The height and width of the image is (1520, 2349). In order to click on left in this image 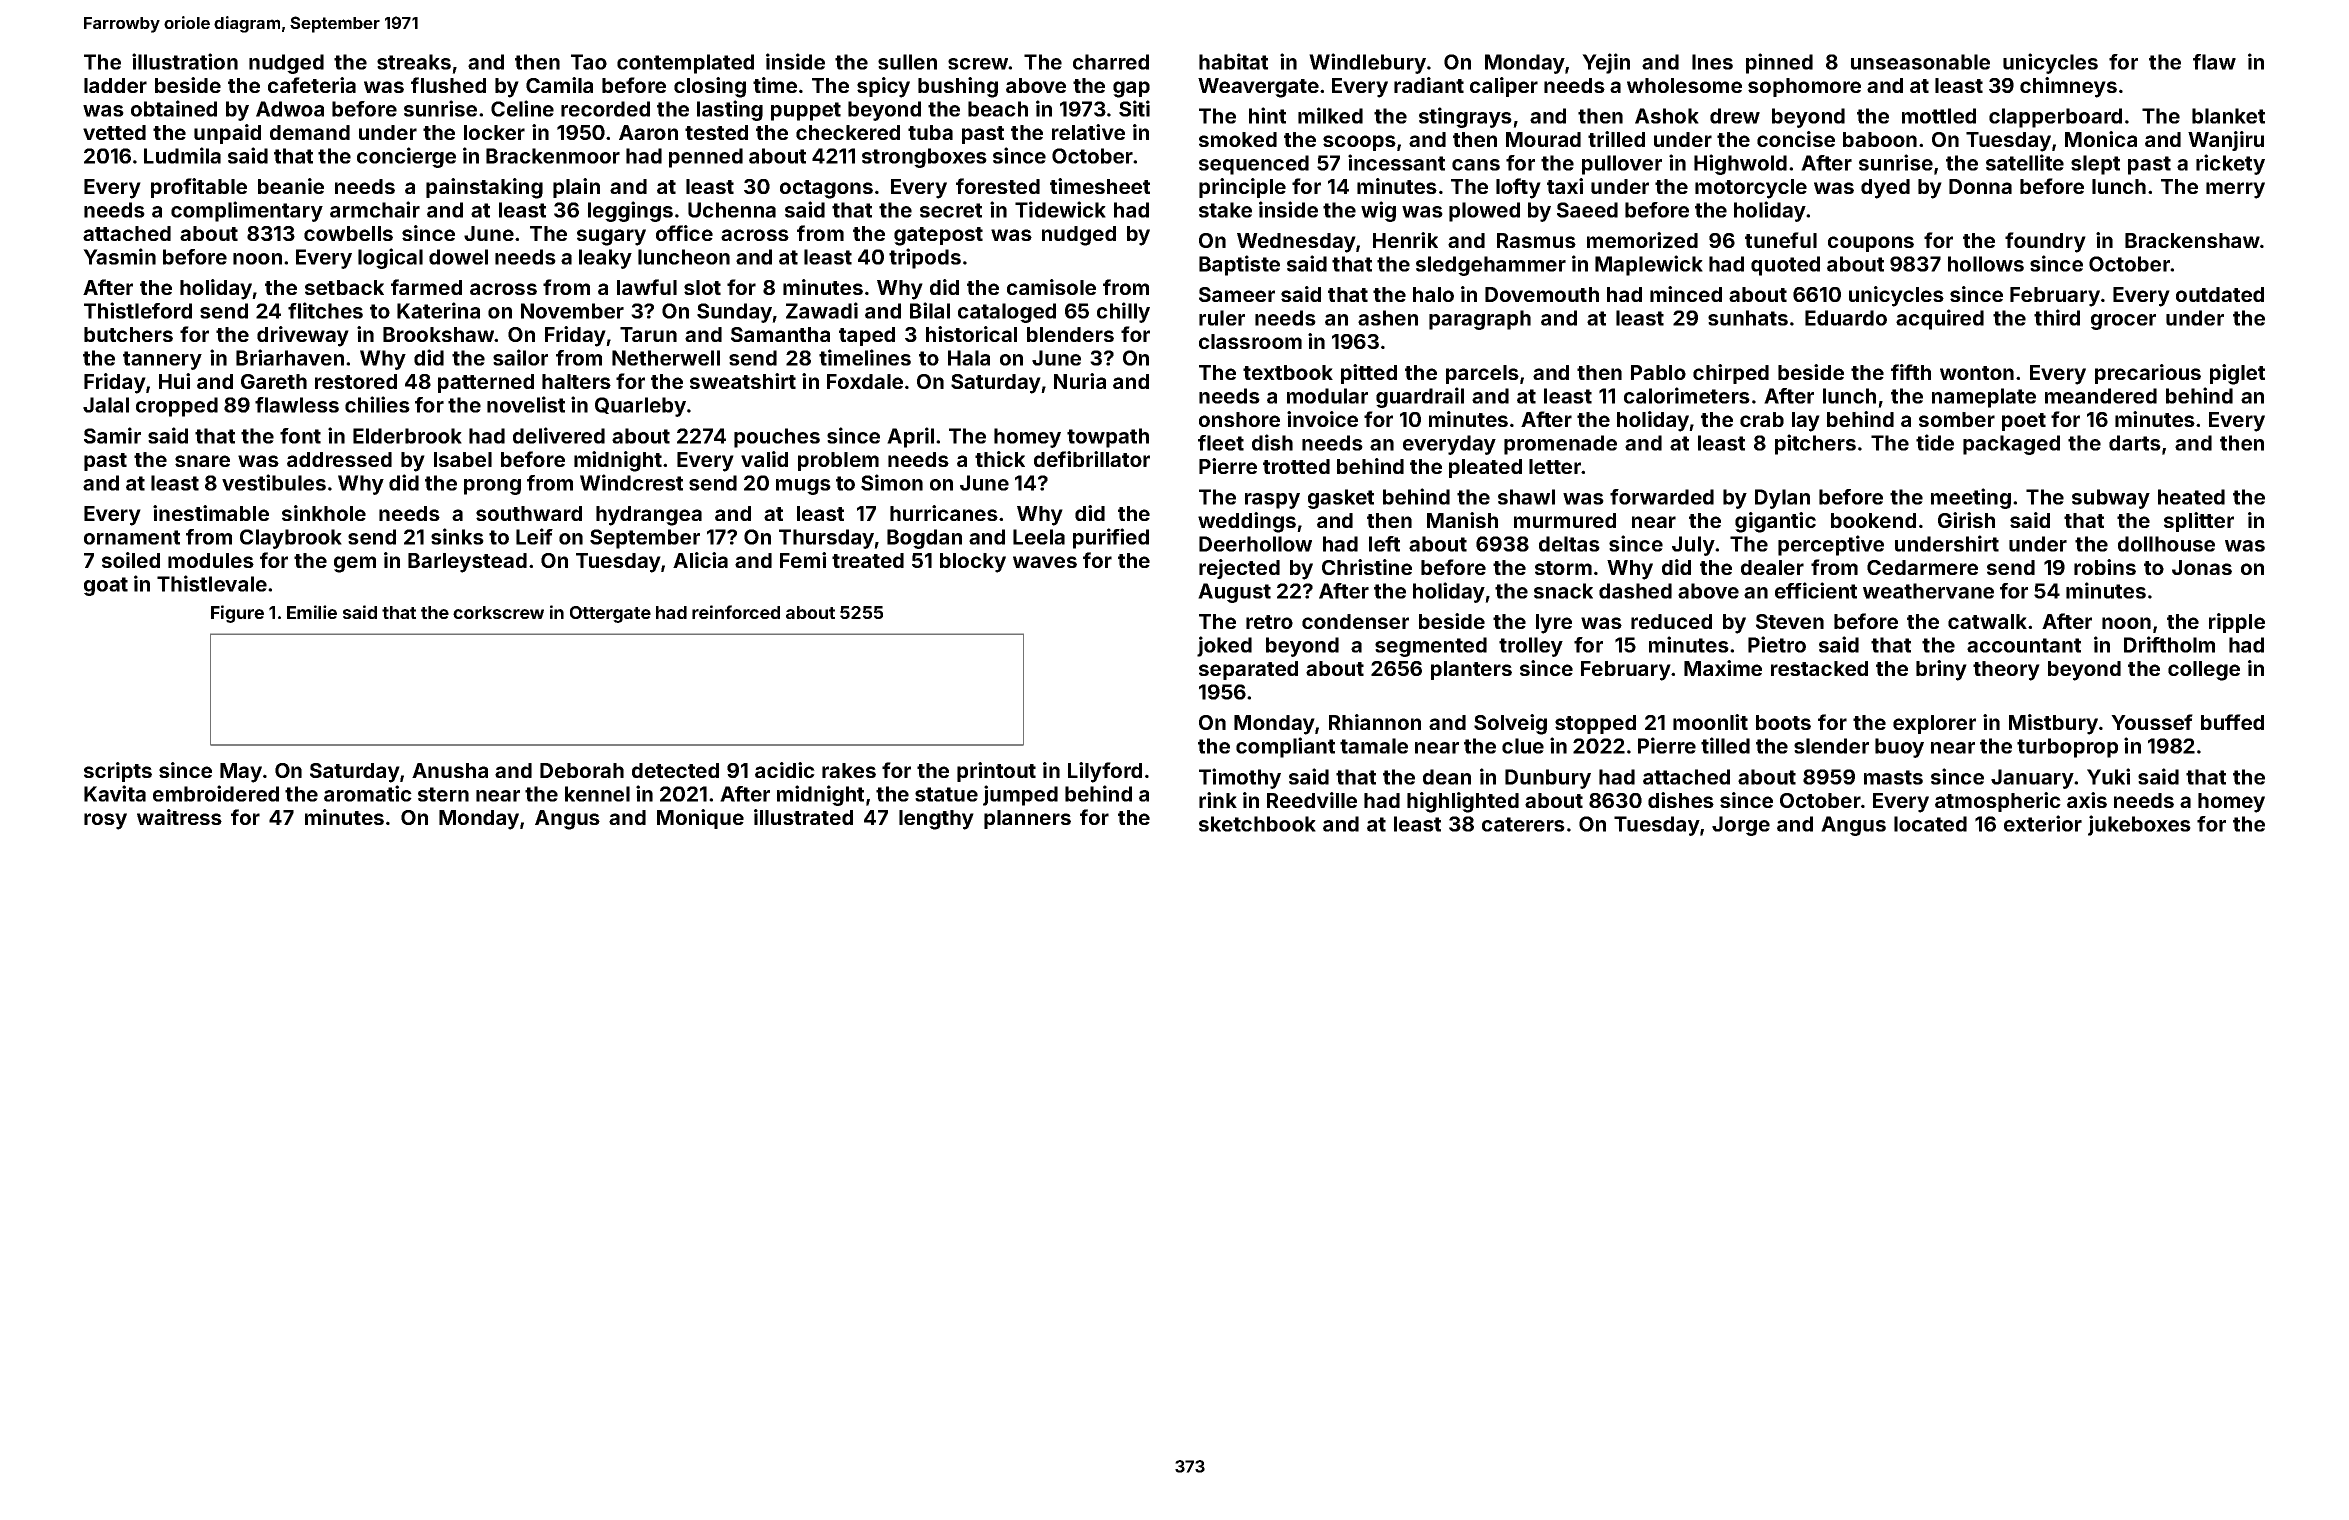, I will do `click(1384, 544)`.
